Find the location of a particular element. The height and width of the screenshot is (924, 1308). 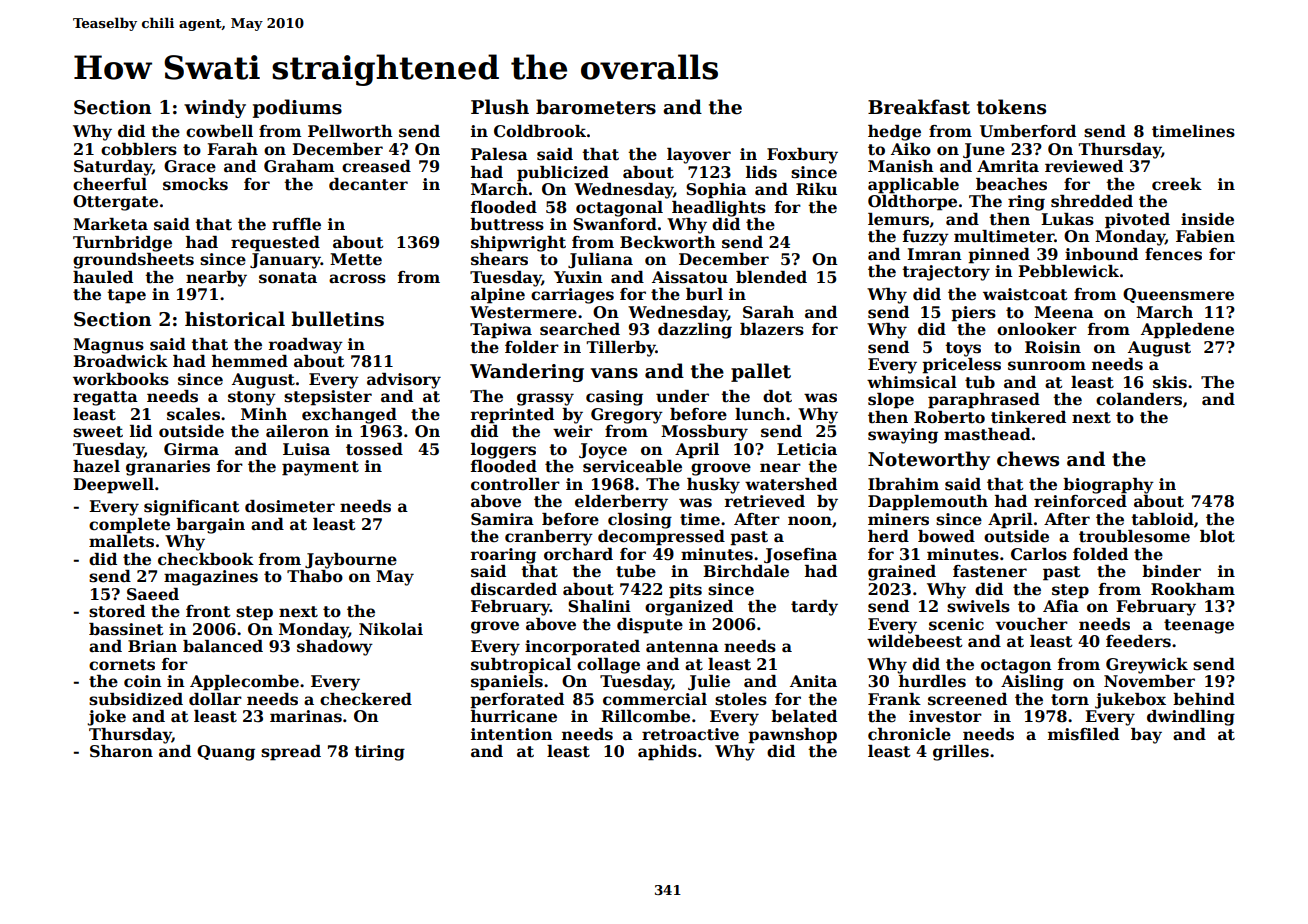

podiums is located at coordinates (297, 108).
